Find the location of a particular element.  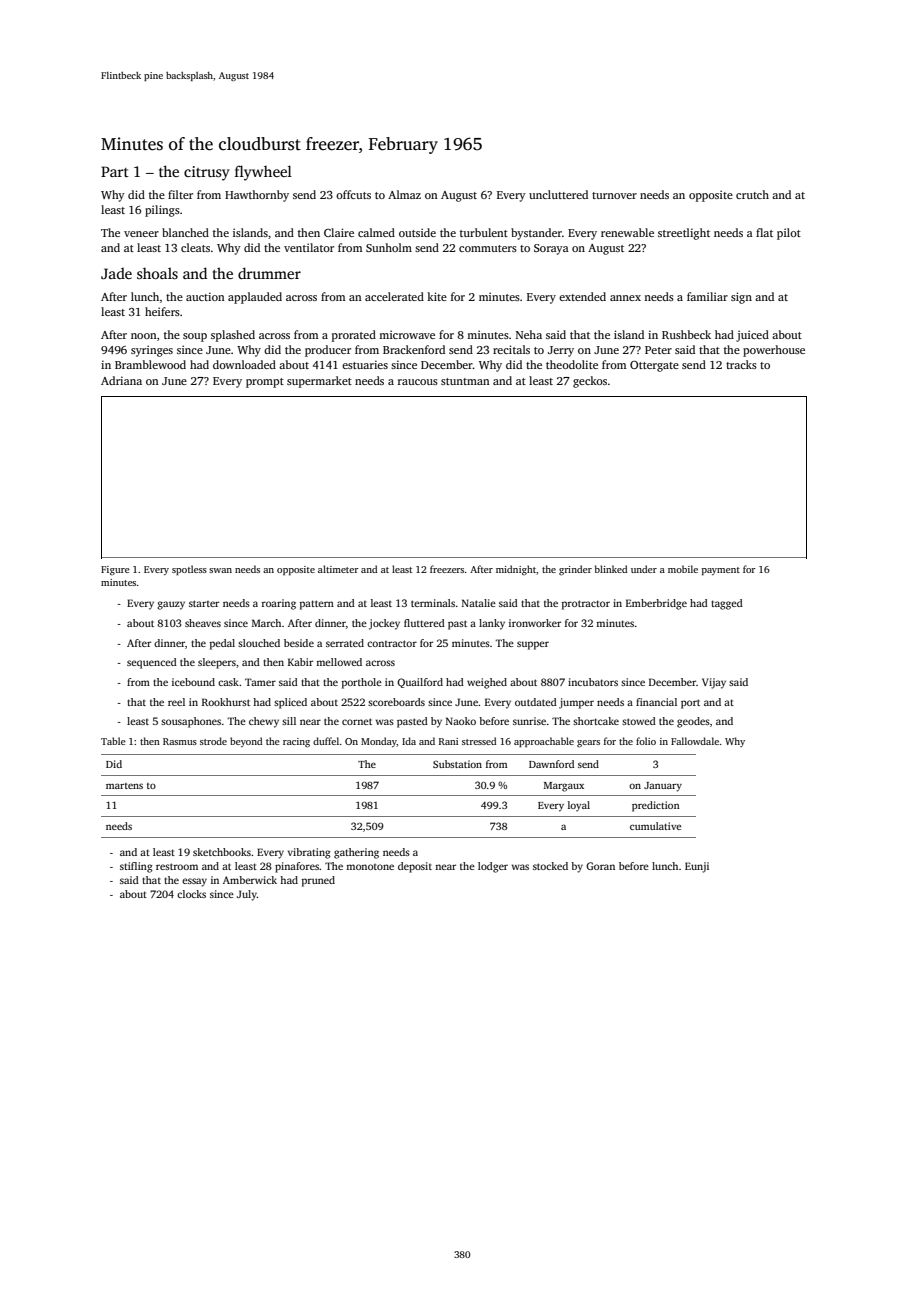

crutch is located at coordinates (752, 194).
